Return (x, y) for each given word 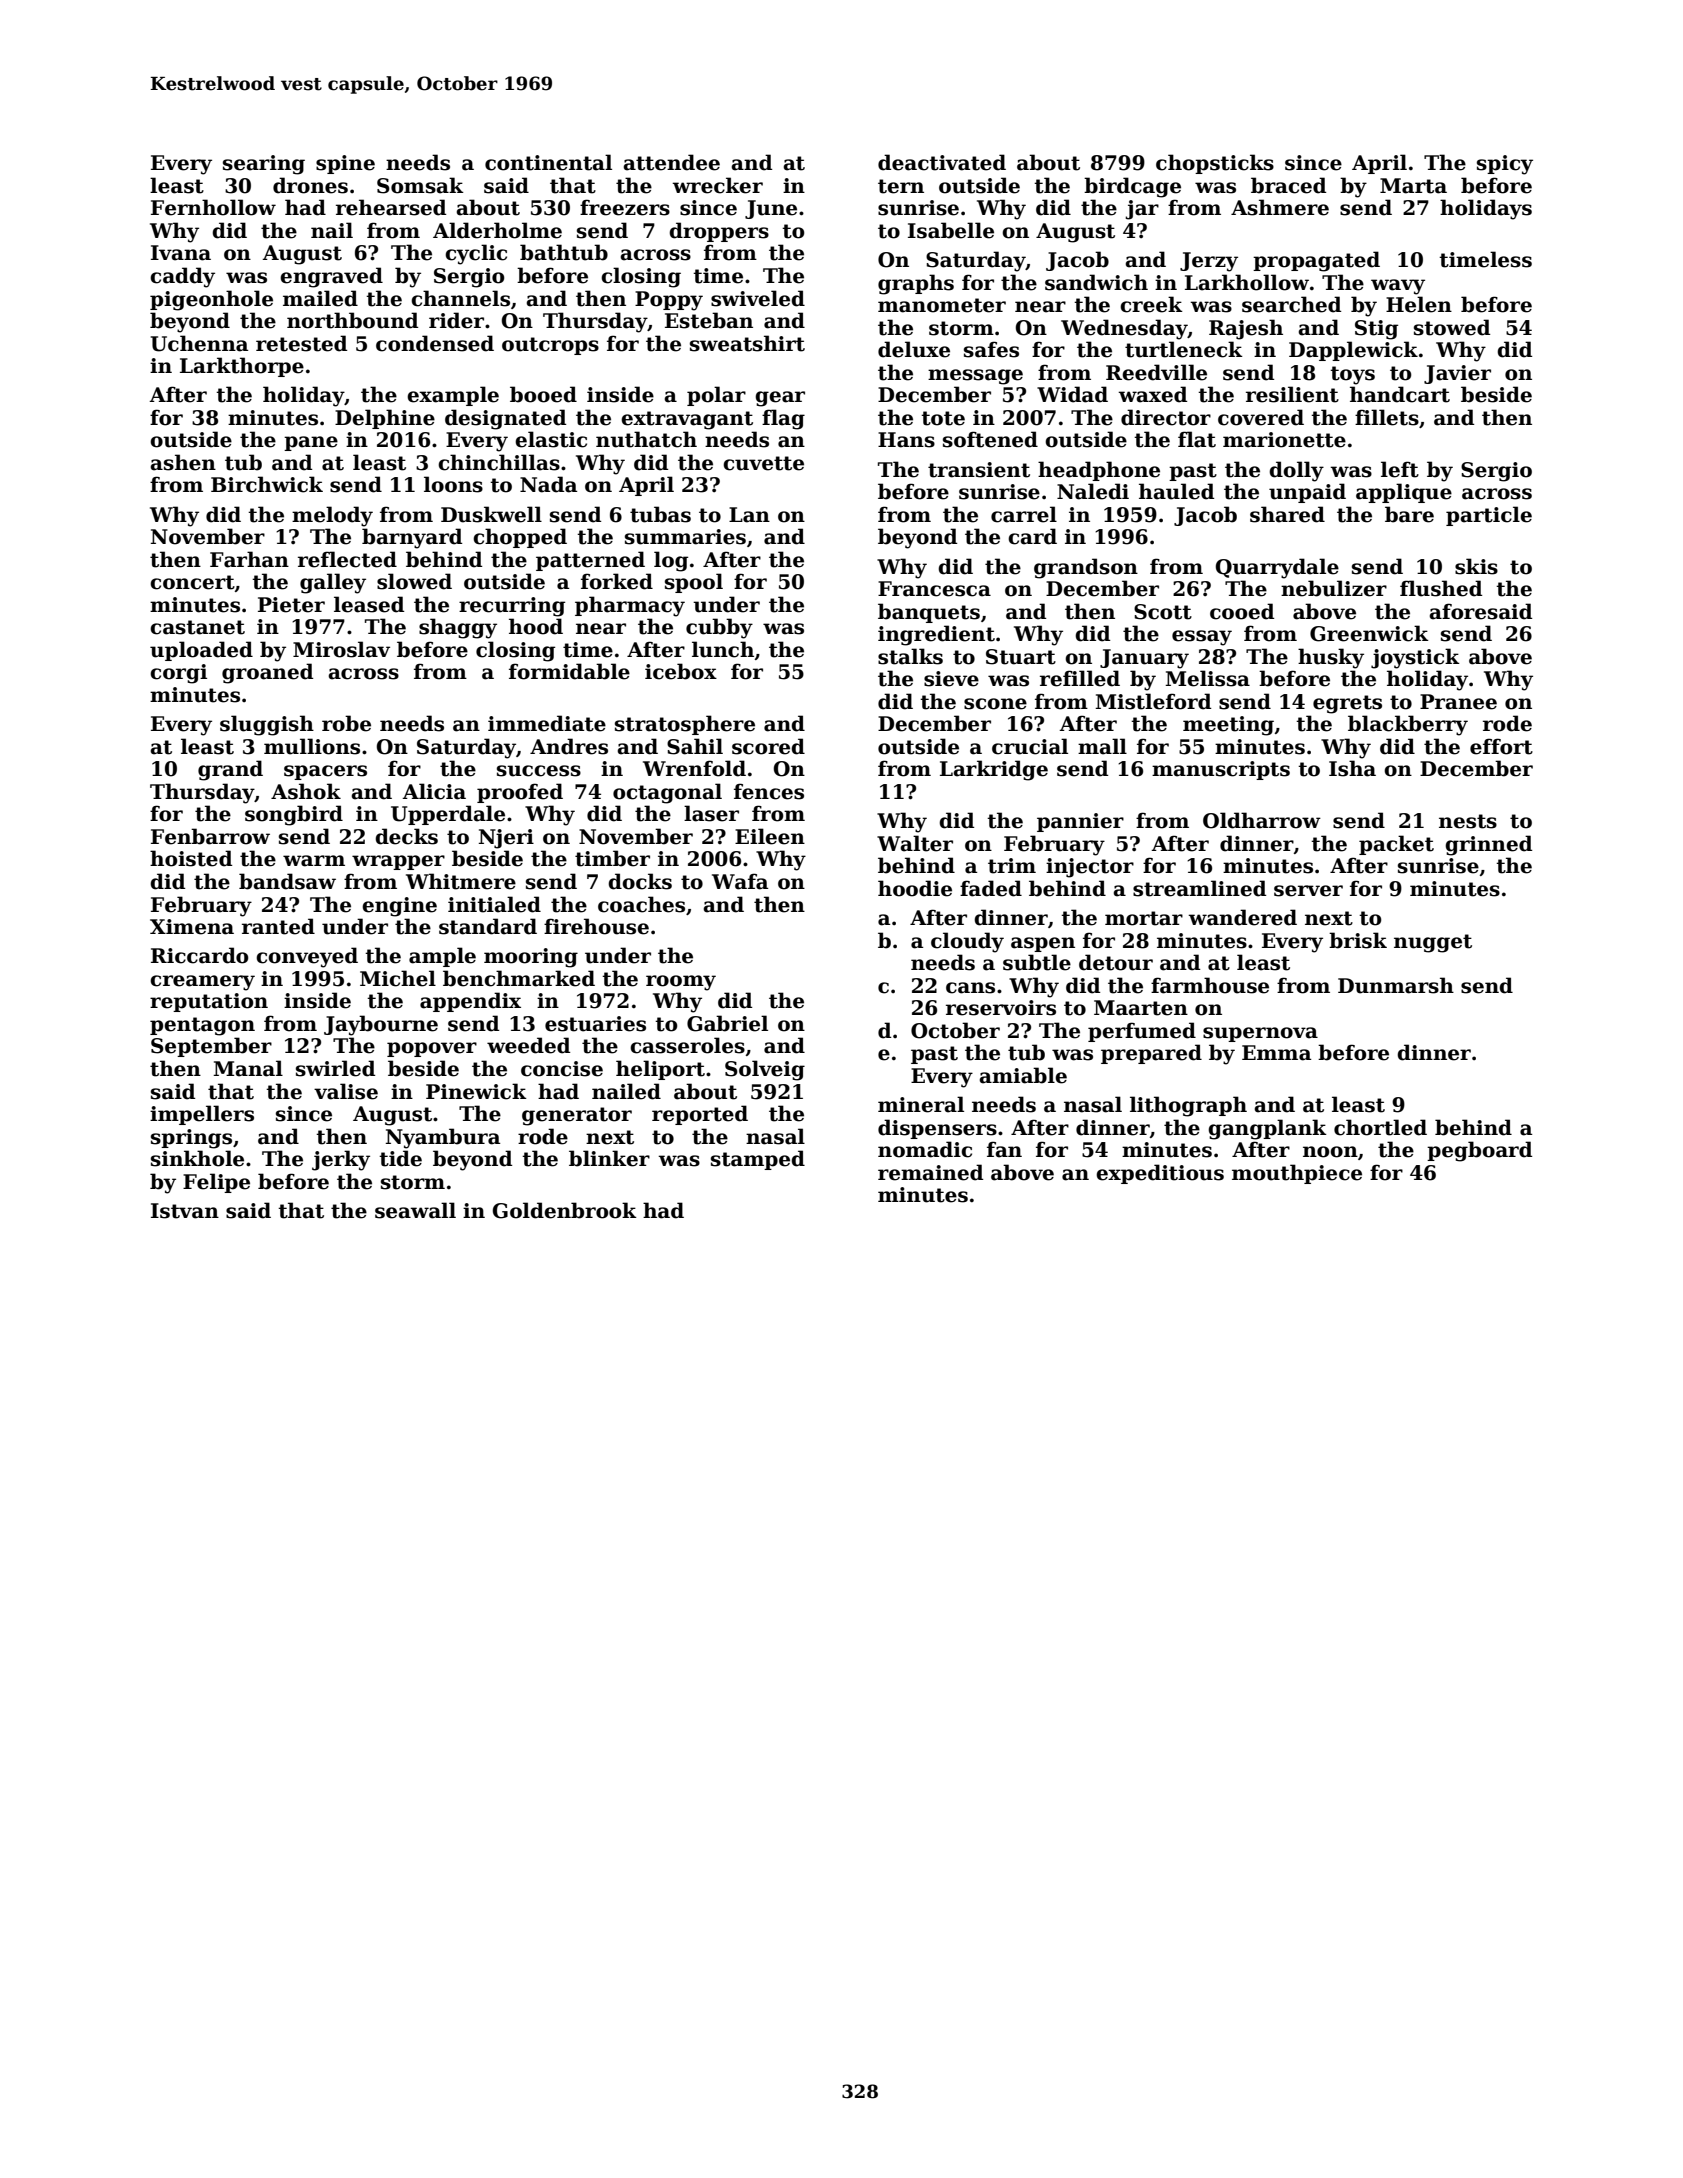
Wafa (740, 881)
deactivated (942, 162)
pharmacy (630, 606)
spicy (1505, 165)
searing (264, 165)
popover (432, 1049)
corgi (178, 674)
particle (1489, 516)
